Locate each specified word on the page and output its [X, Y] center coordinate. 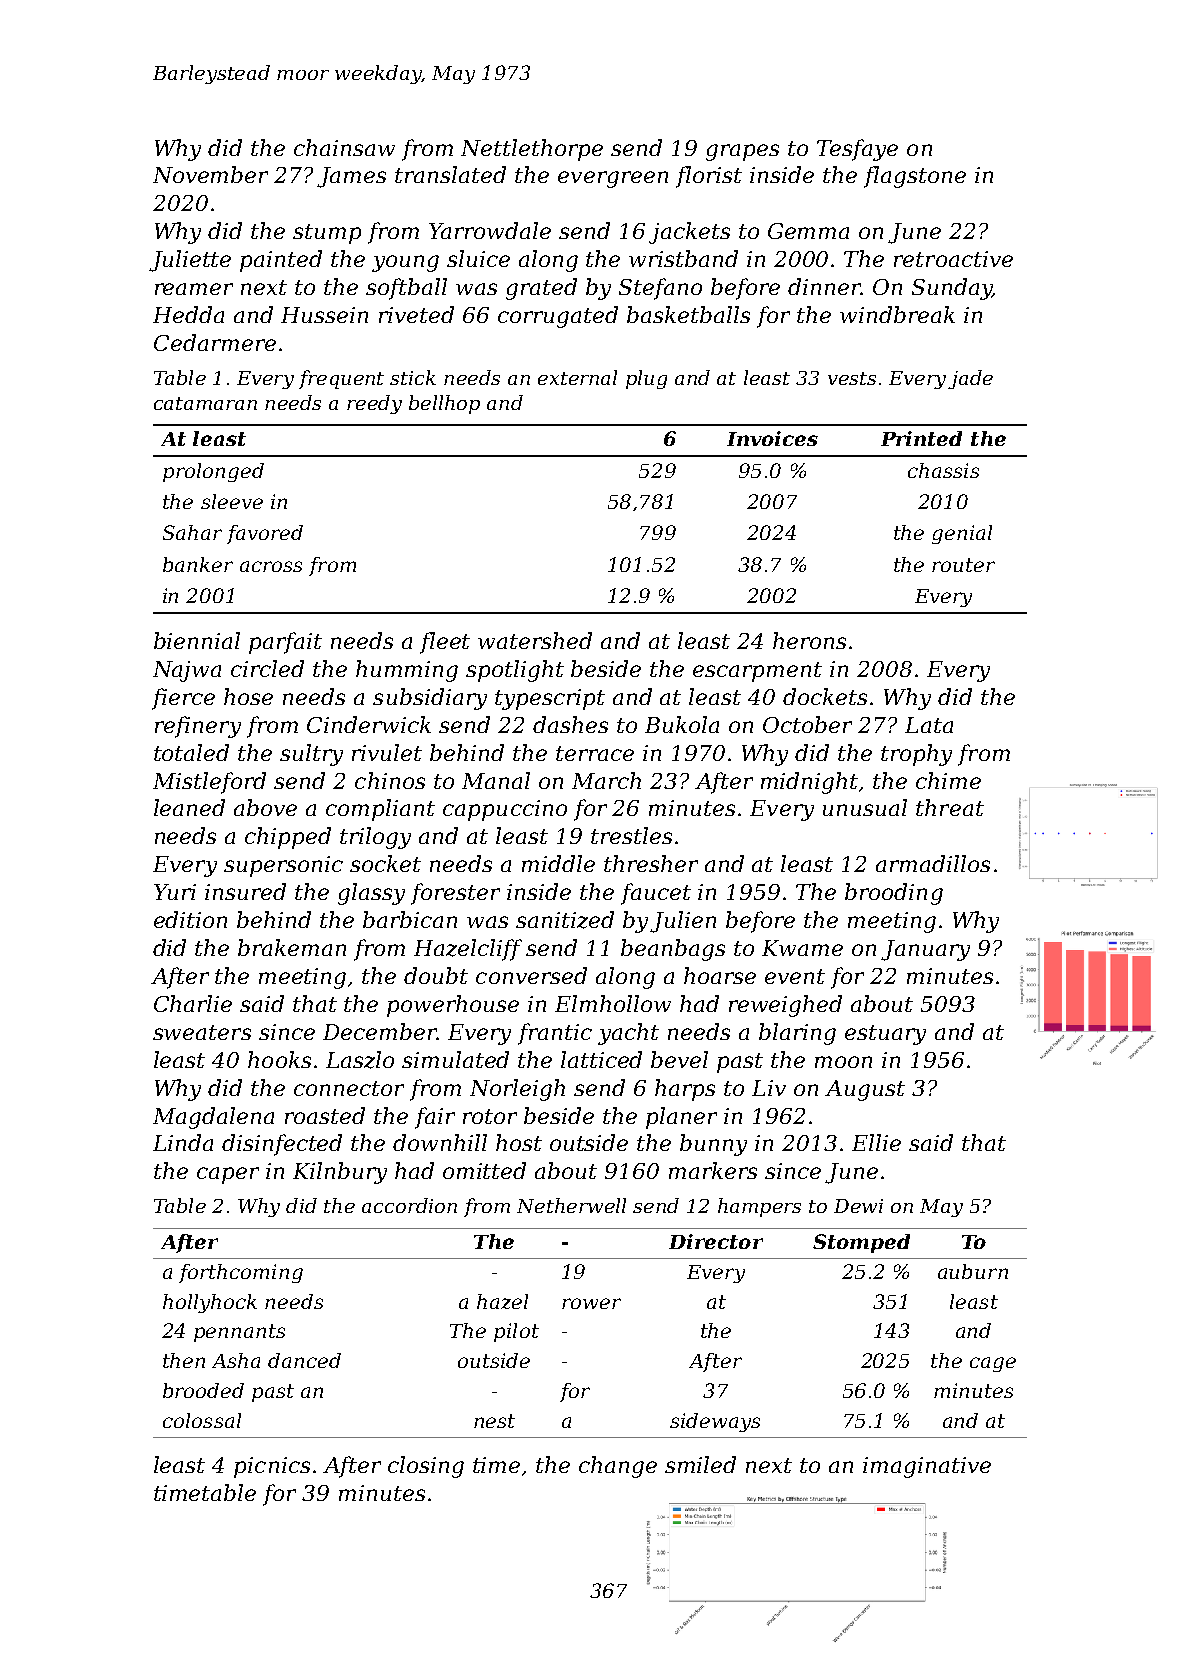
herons [809, 640]
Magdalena [213, 1118]
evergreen [613, 179]
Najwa [187, 671]
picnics [272, 1467]
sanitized [565, 920]
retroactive [953, 259]
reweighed [785, 1006]
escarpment [757, 672]
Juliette [190, 261]
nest [494, 1421]
